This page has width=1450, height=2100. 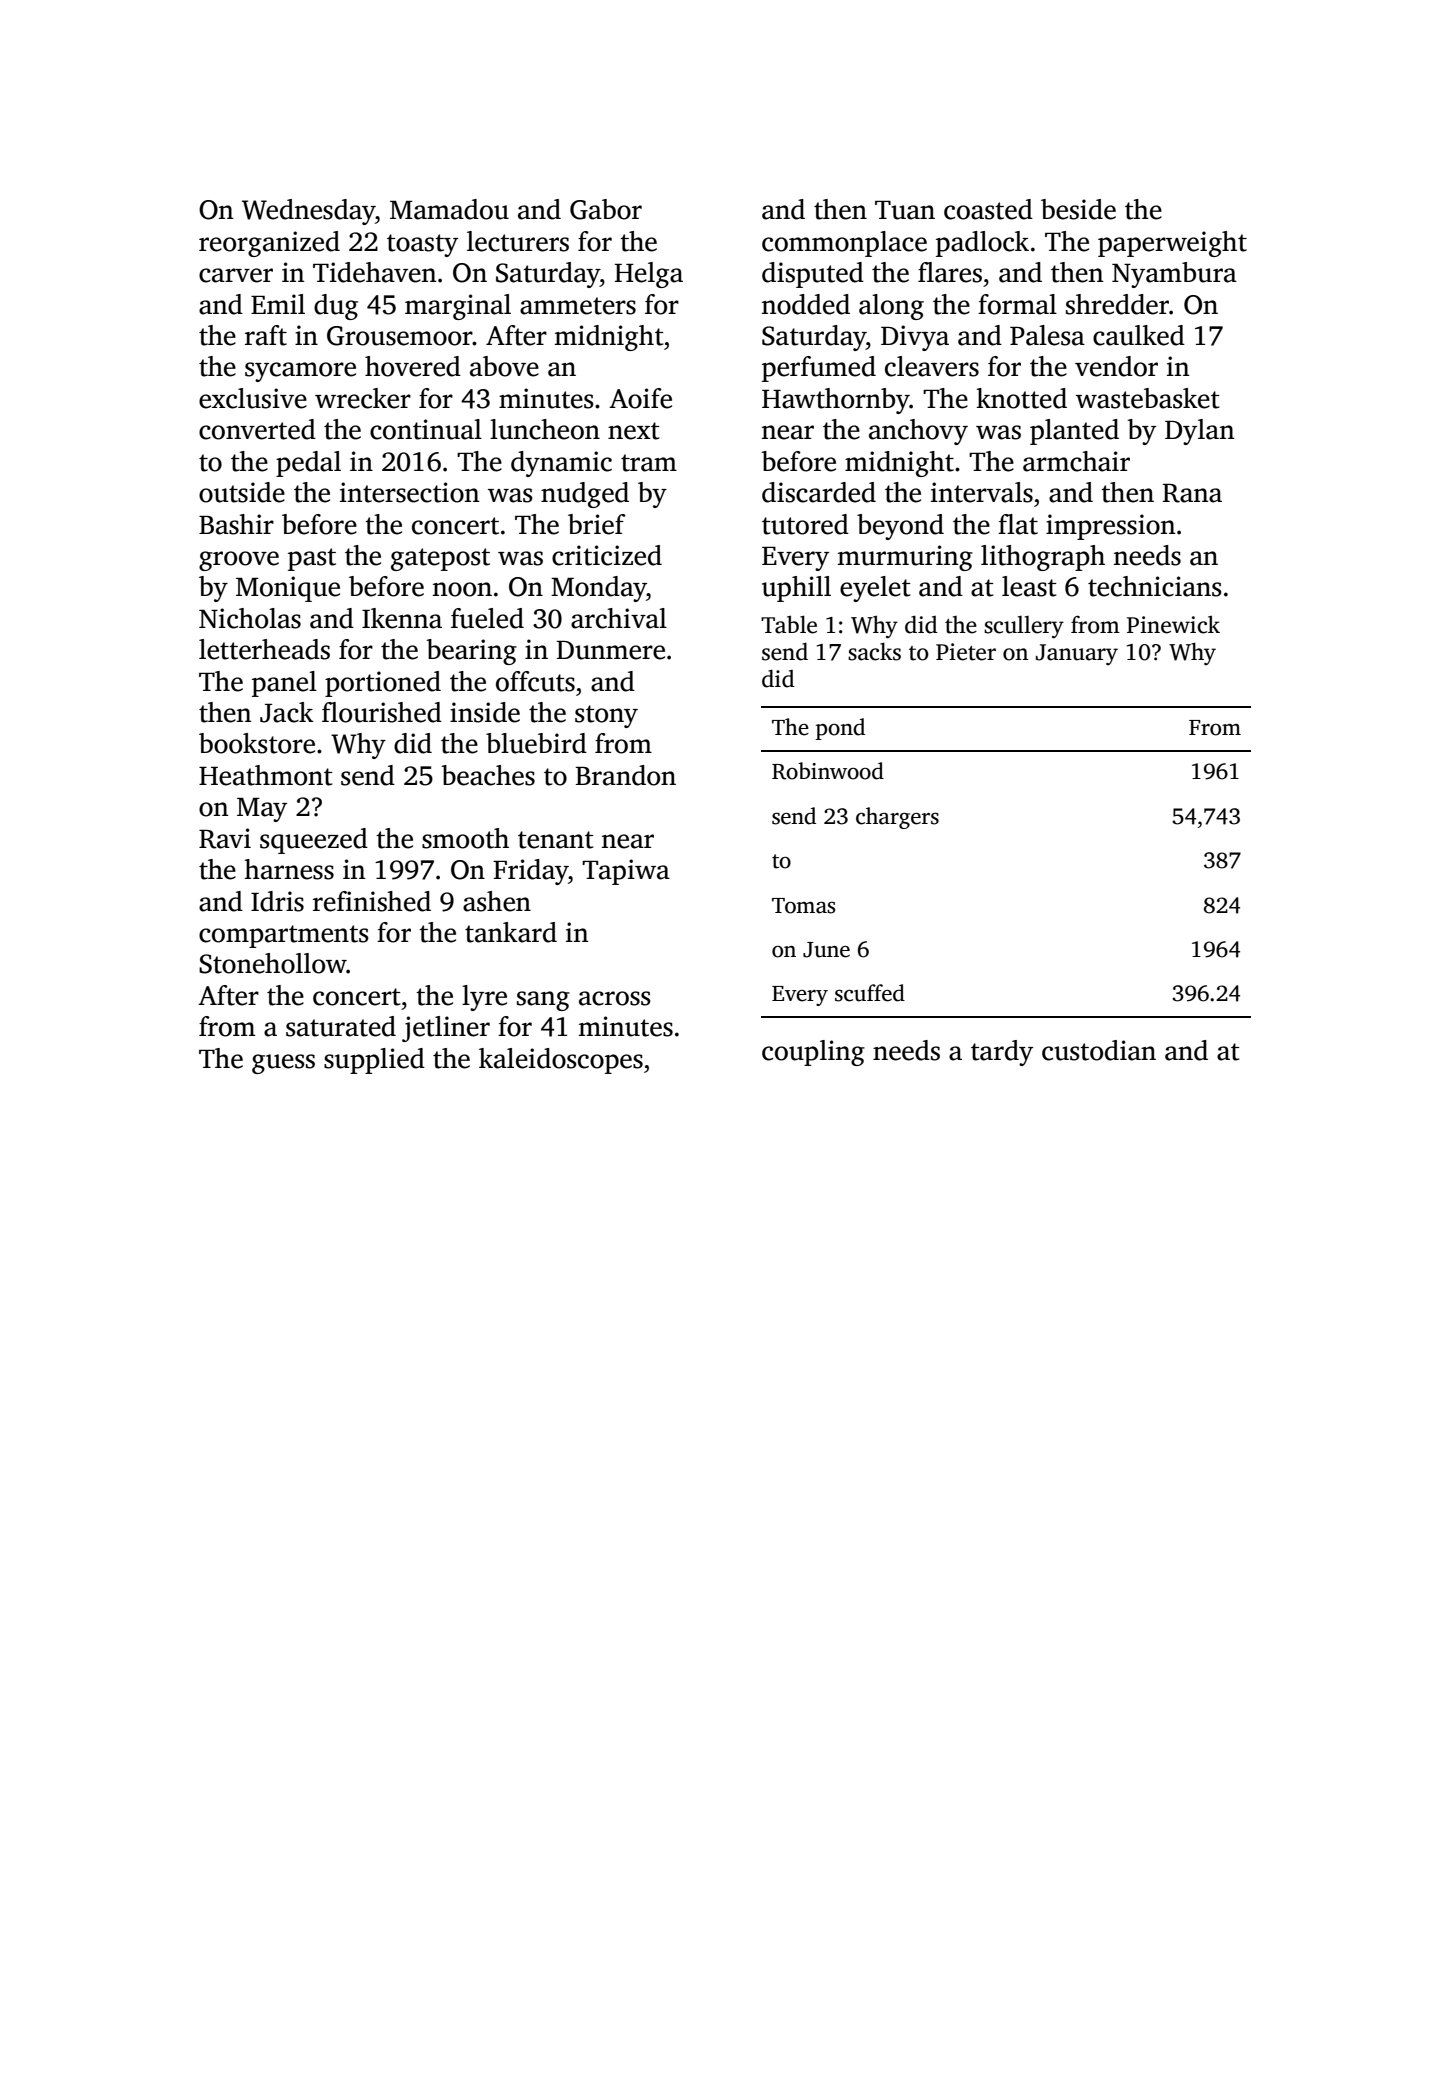 What do you see at coordinates (1147, 398) in the page?
I see `wastebasket` at bounding box center [1147, 398].
